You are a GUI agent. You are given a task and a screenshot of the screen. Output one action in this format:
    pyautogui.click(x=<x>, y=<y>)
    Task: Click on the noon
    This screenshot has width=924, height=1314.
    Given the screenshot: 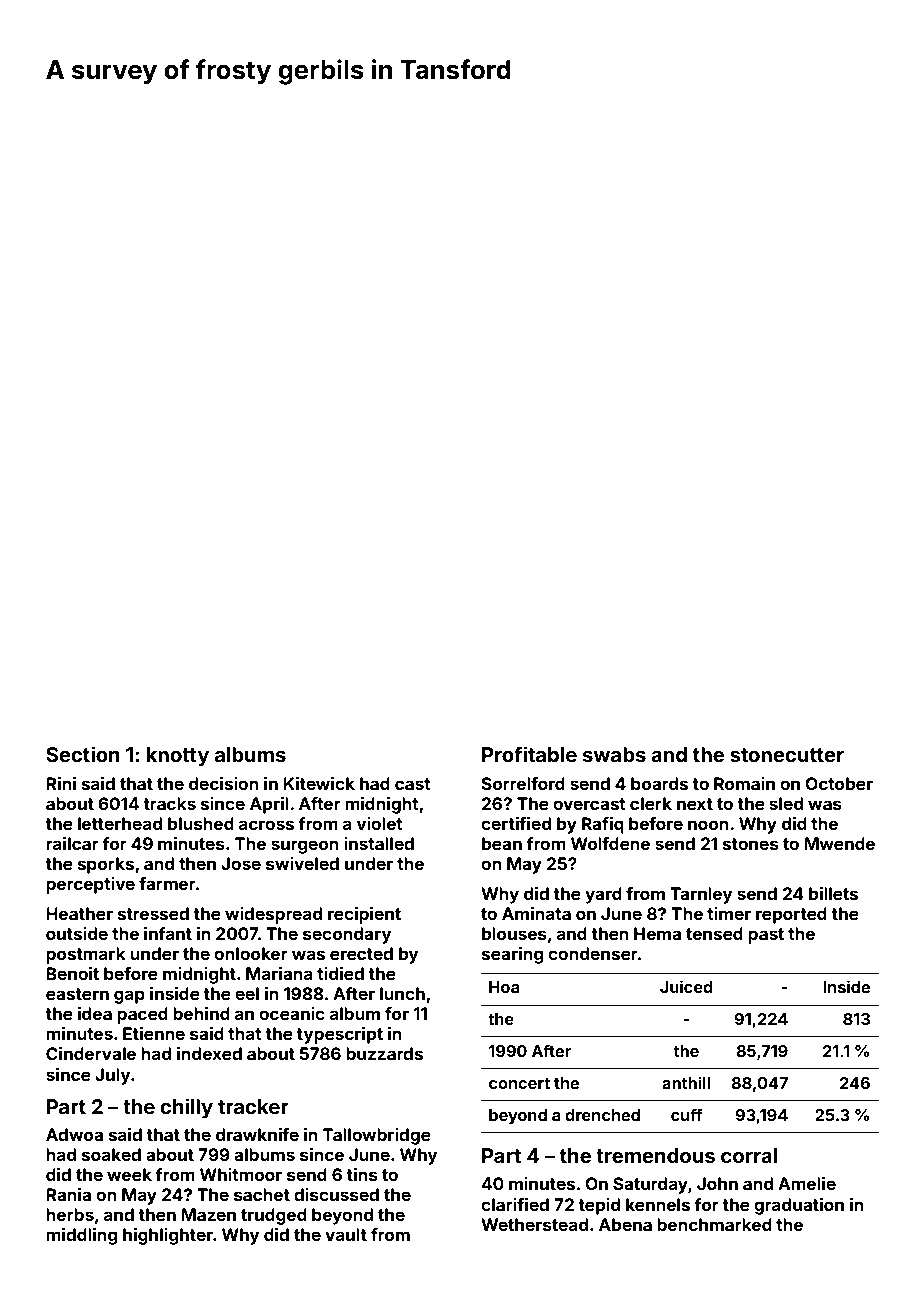 What is the action you would take?
    pyautogui.click(x=708, y=825)
